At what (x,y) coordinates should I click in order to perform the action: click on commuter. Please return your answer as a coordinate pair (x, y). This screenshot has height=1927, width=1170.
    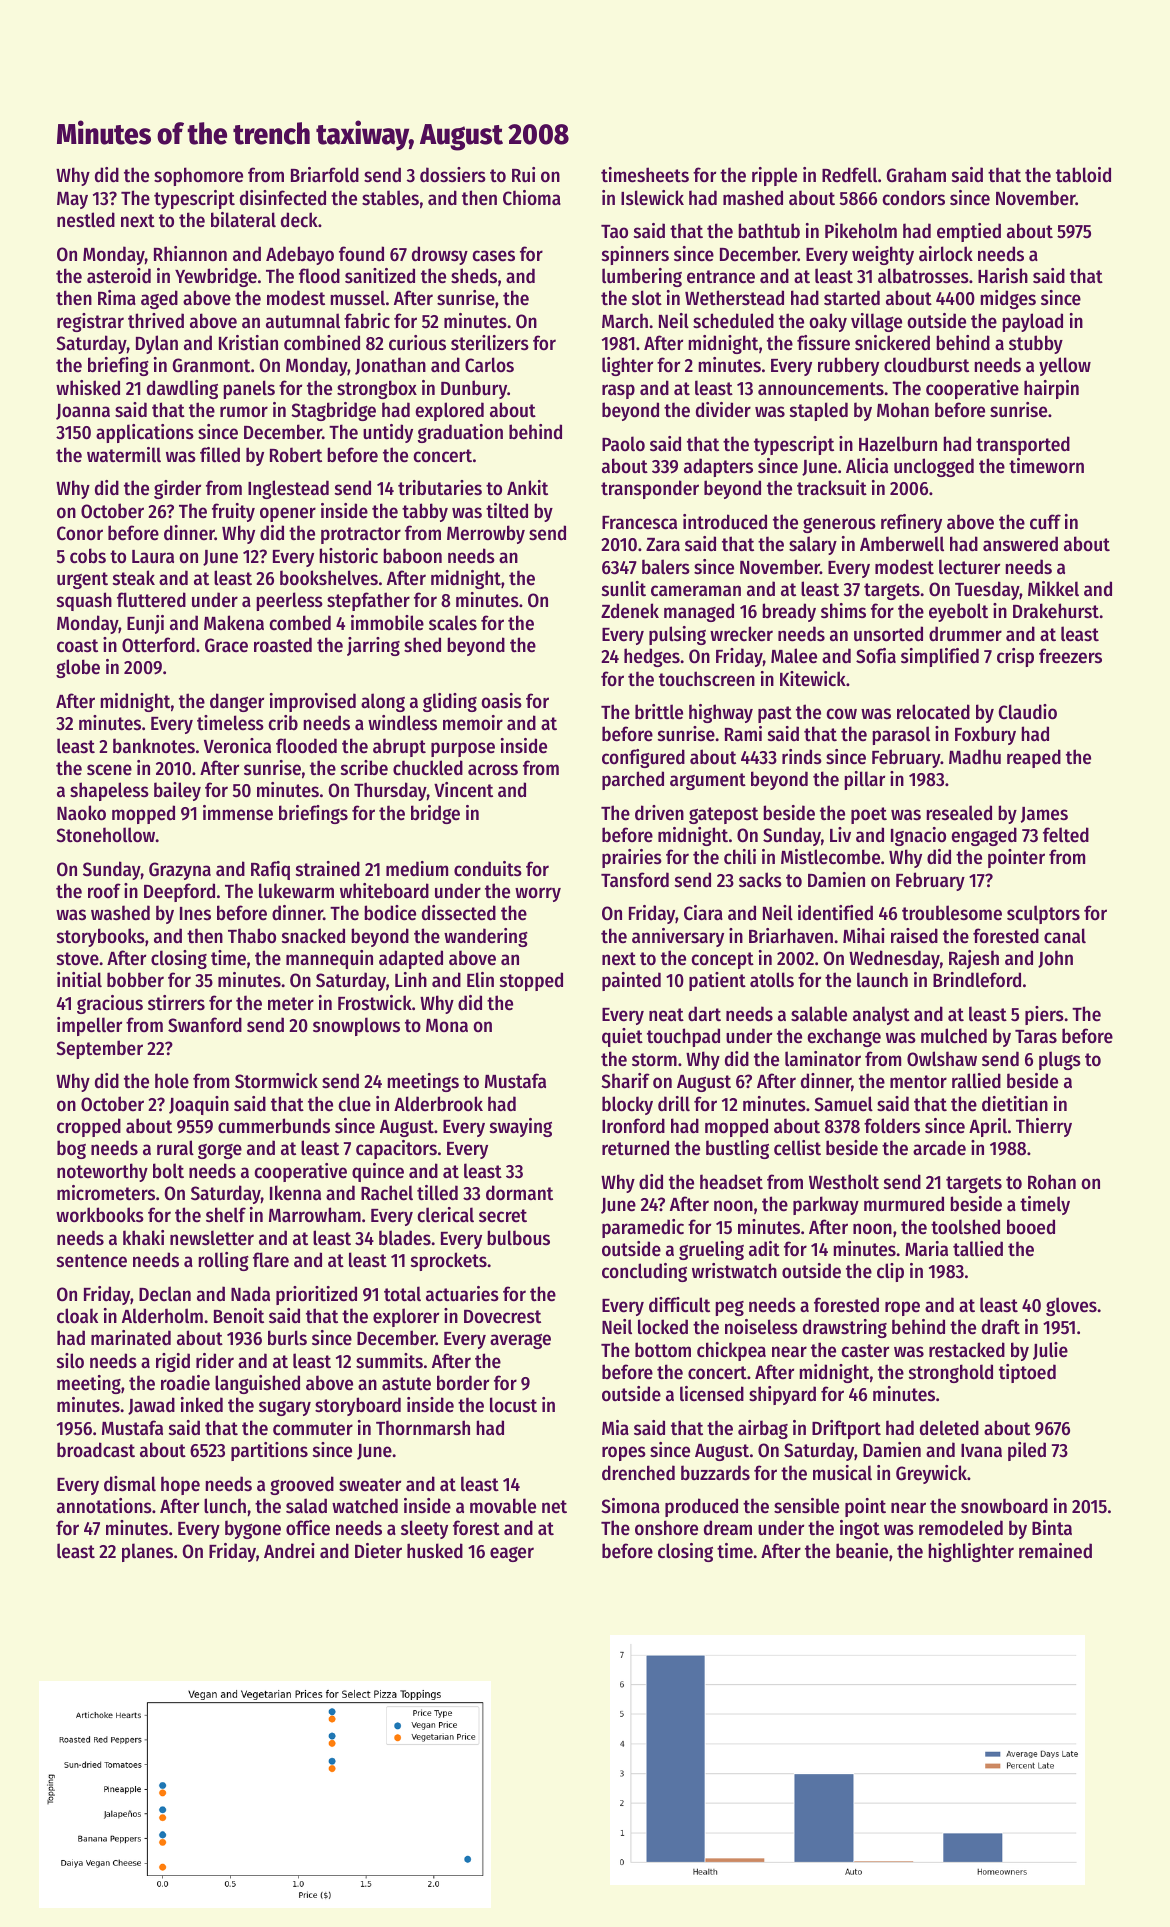
    Looking at the image, I should click on (313, 1429).
